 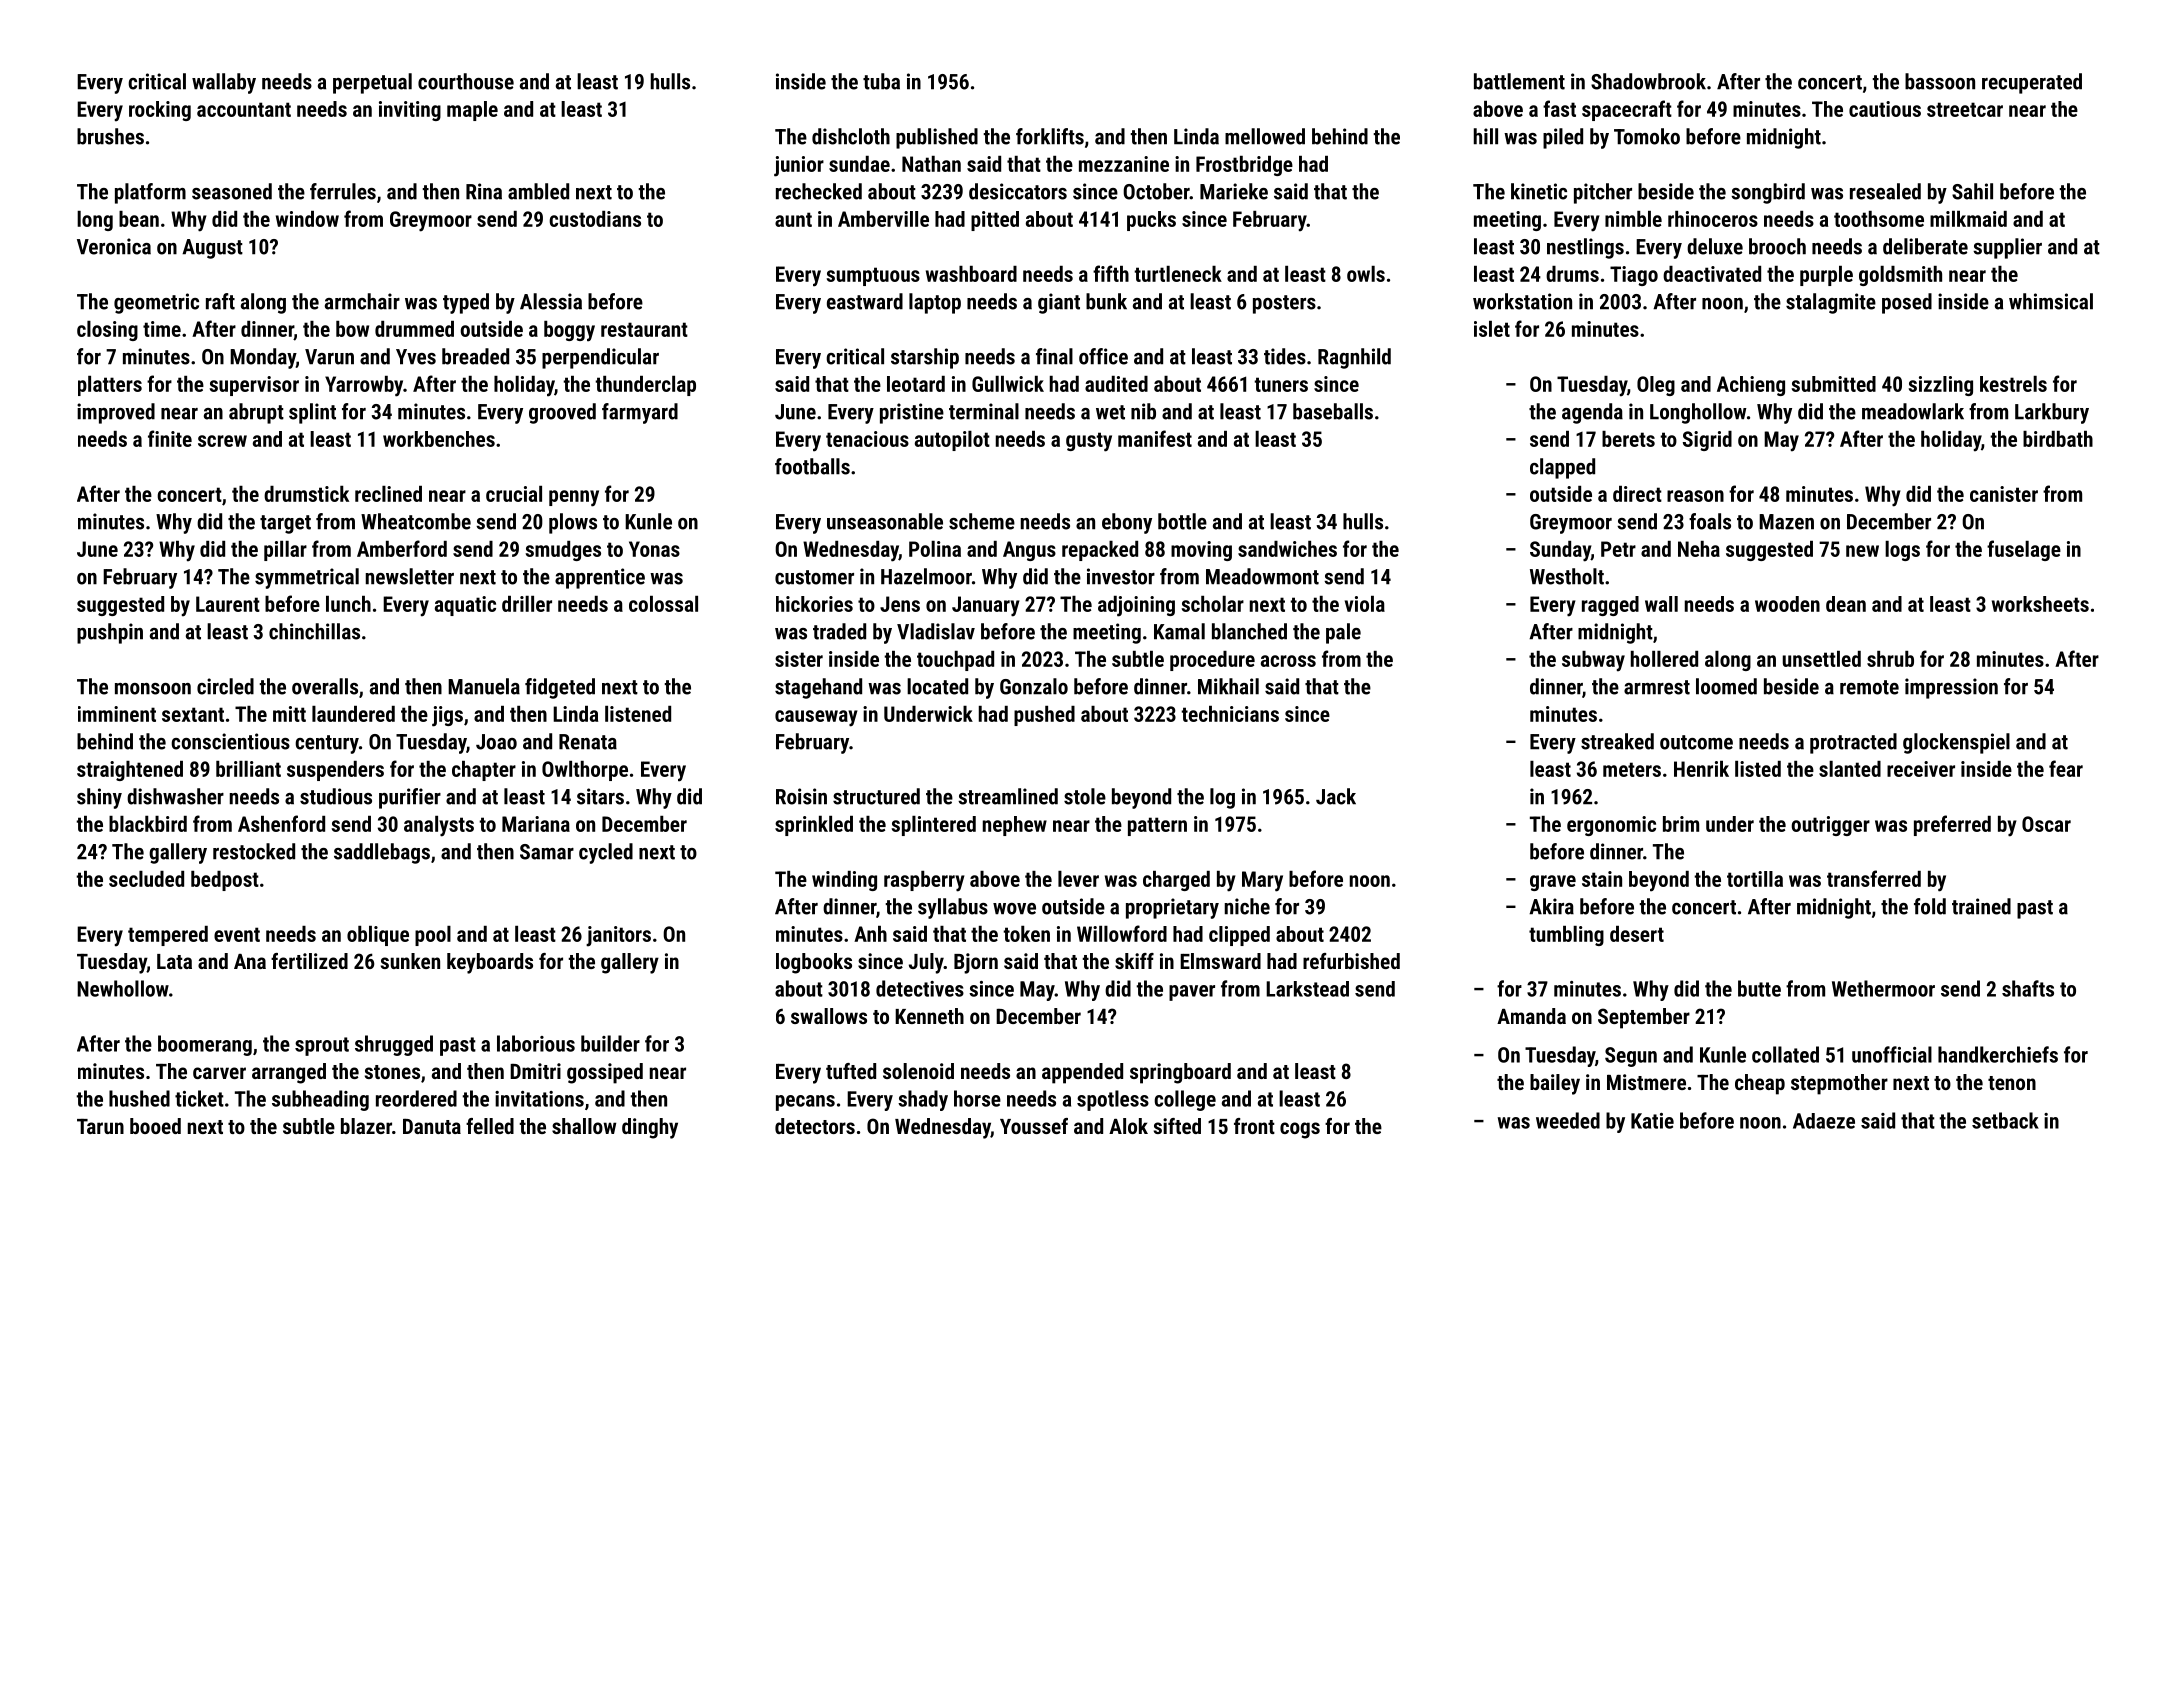 I want to click on sizzling, so click(x=1940, y=386).
